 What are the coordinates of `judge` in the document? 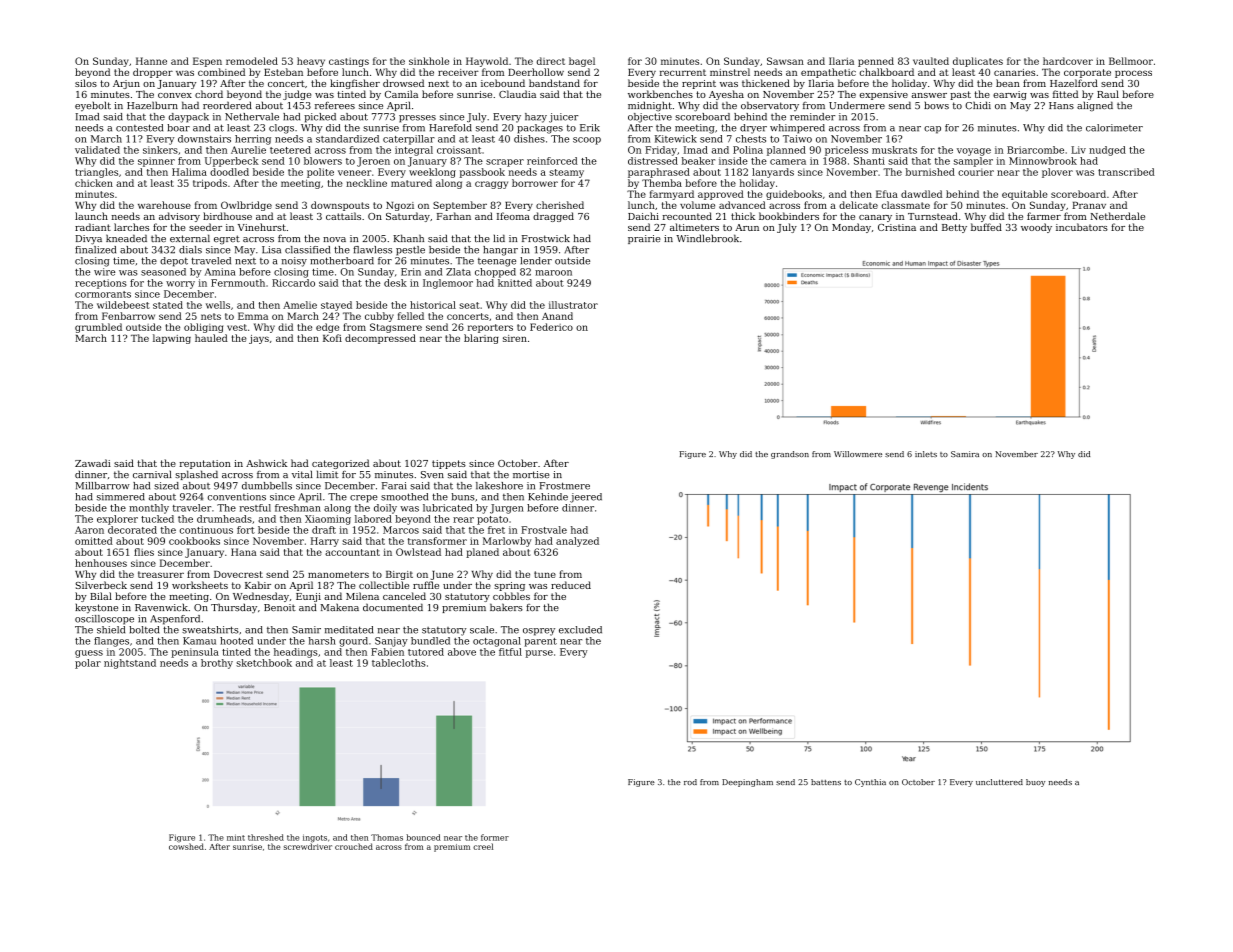 It's located at (297, 95).
